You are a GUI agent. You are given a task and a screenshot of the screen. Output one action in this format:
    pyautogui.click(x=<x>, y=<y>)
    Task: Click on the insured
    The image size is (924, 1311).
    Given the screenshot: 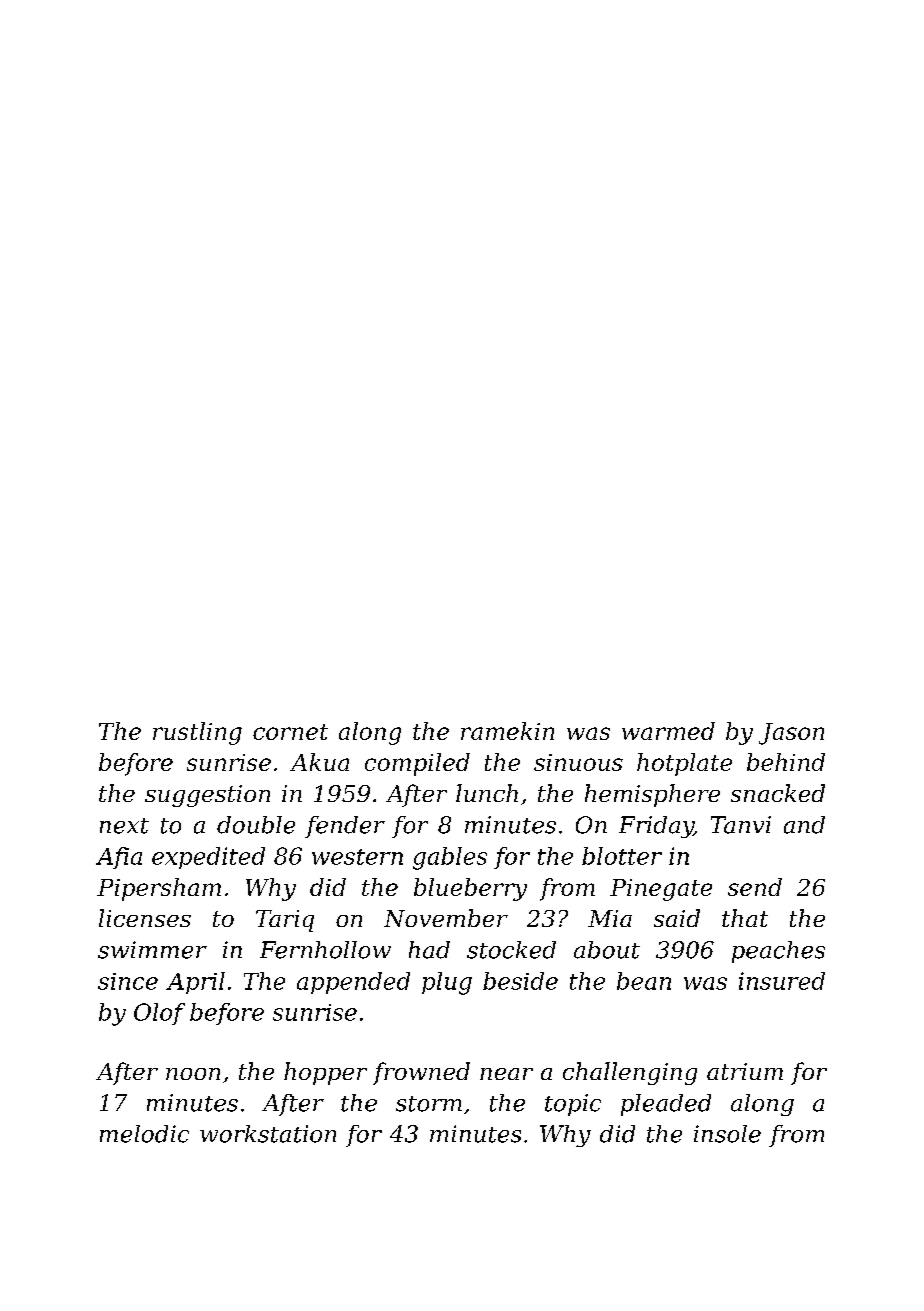 What is the action you would take?
    pyautogui.click(x=782, y=981)
